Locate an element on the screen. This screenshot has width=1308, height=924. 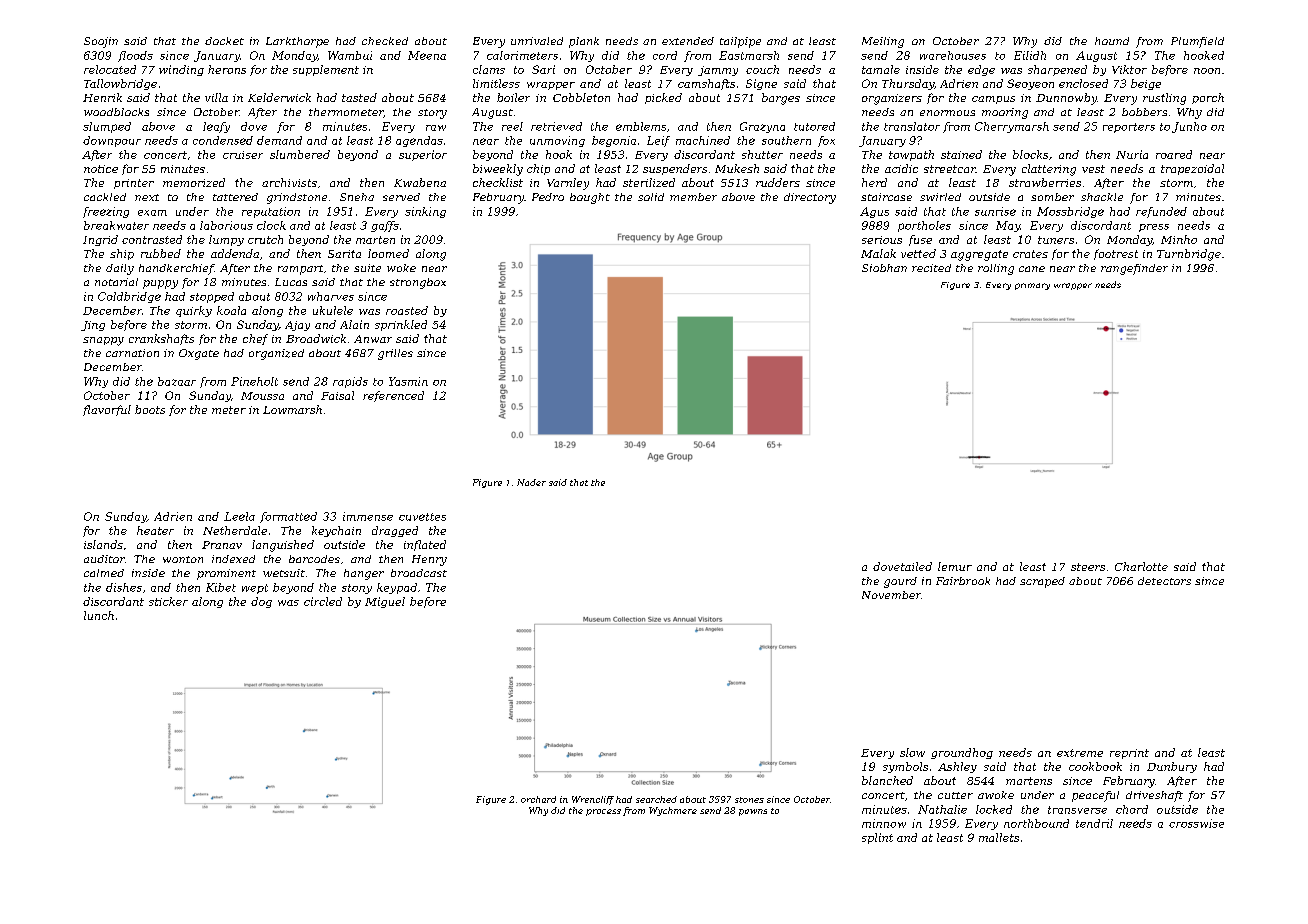
leafy is located at coordinates (216, 127).
